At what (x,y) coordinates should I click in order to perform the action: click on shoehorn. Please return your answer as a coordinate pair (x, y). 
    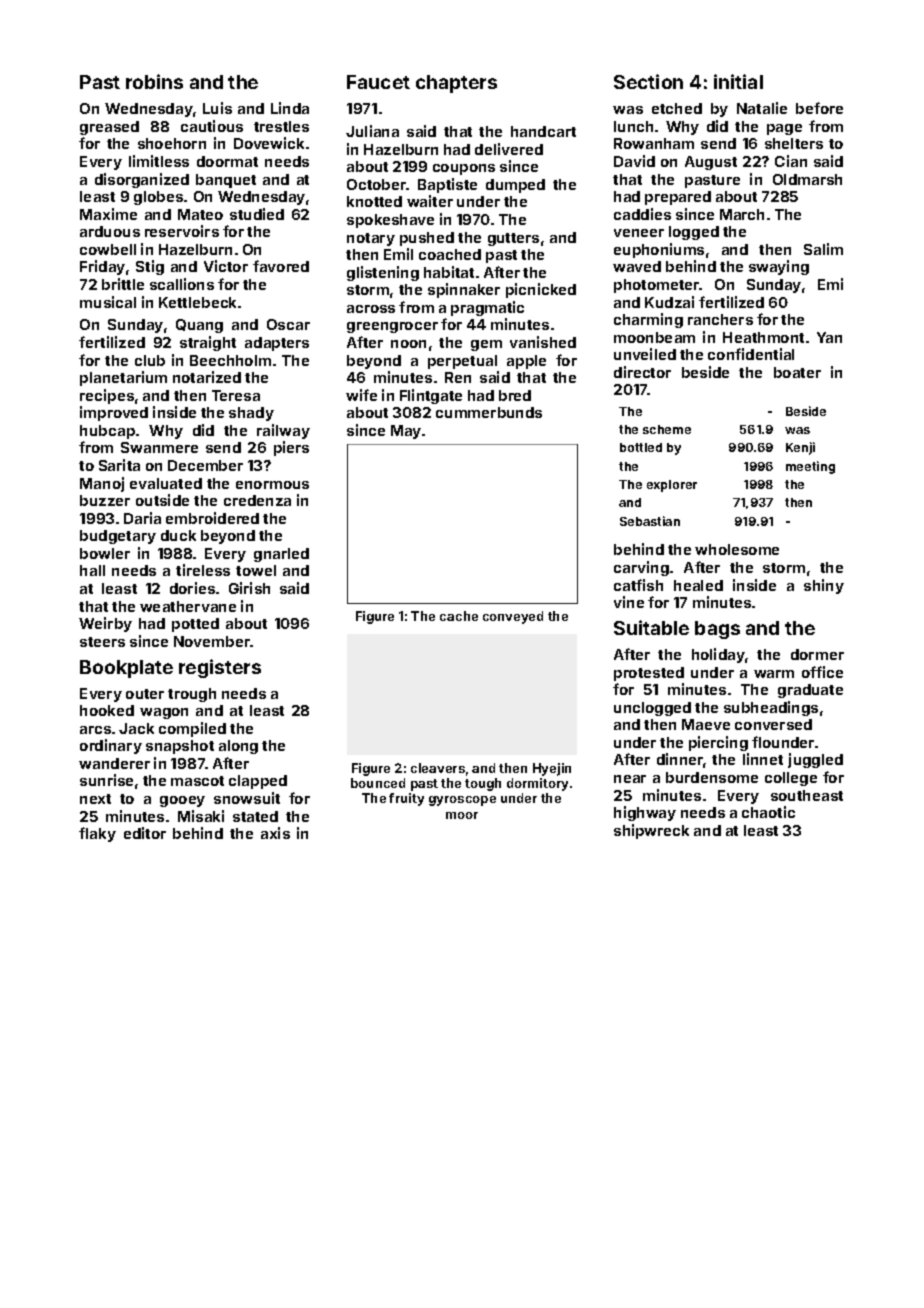
    Looking at the image, I should click on (172, 143).
